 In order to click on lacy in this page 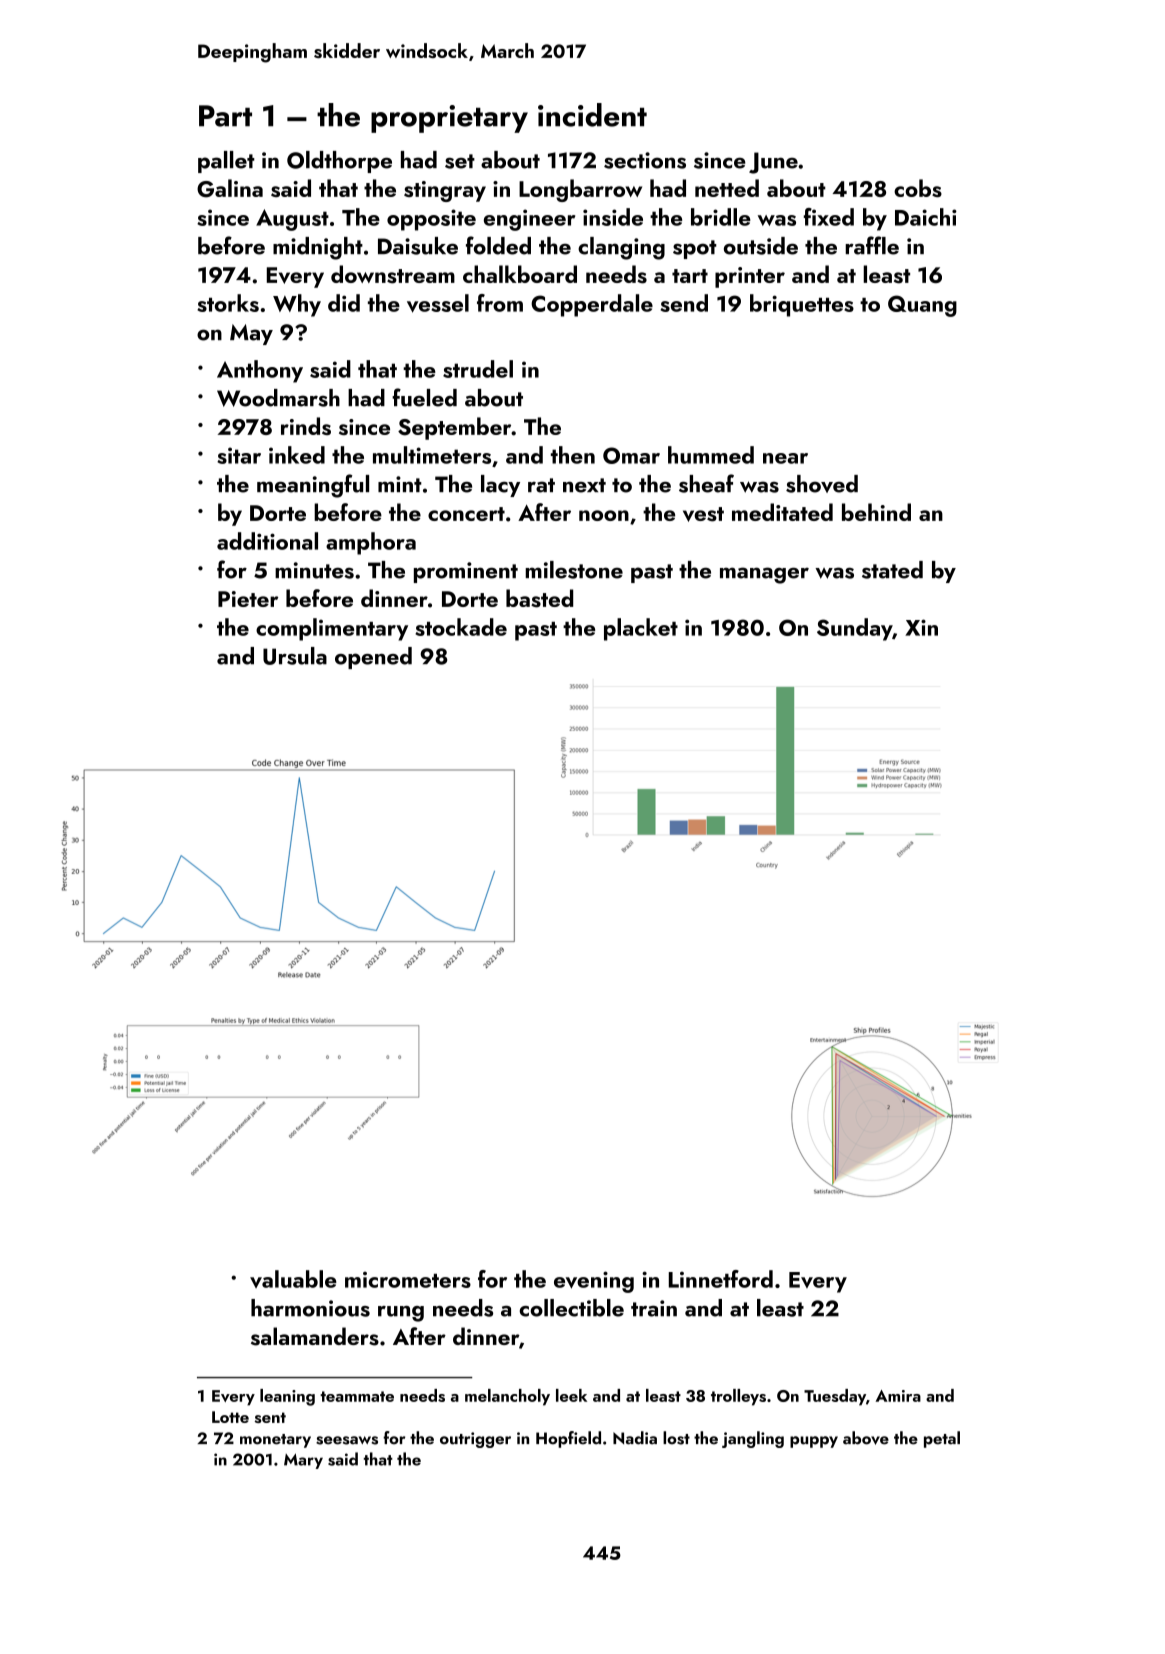, I will do `click(500, 486)`.
